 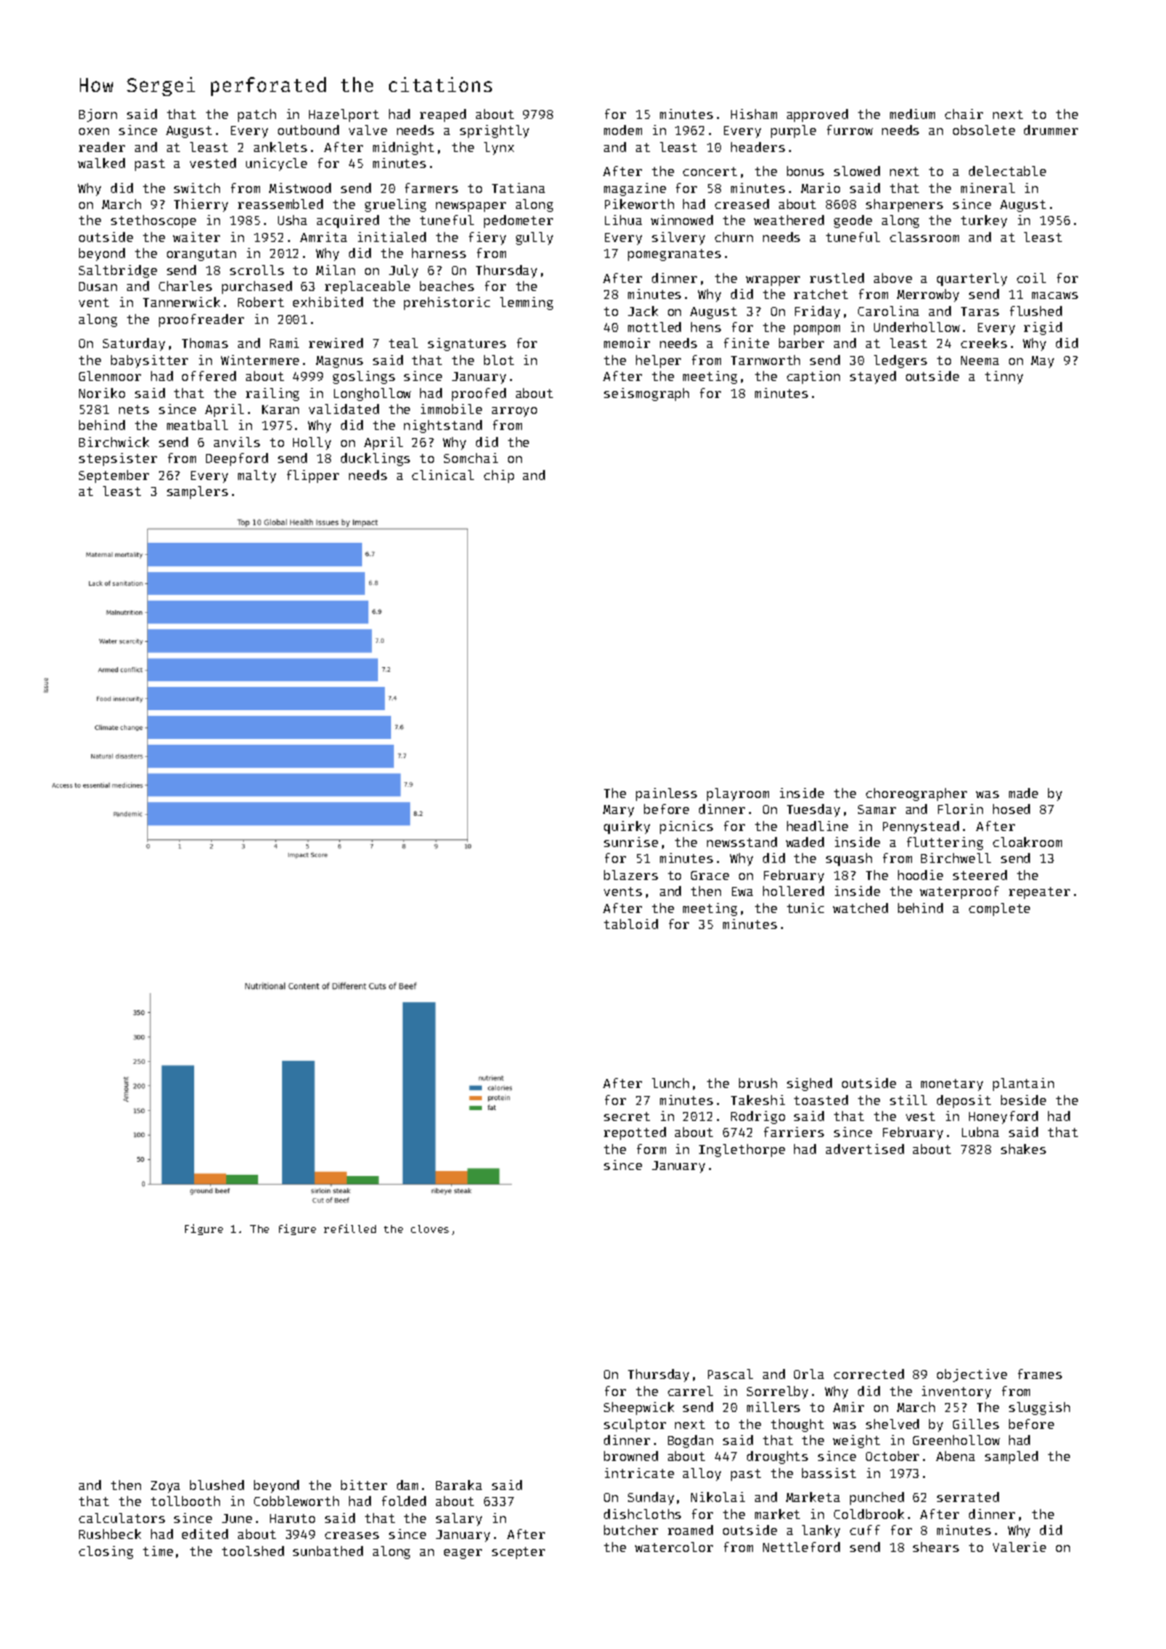 I want to click on gully, so click(x=534, y=238).
